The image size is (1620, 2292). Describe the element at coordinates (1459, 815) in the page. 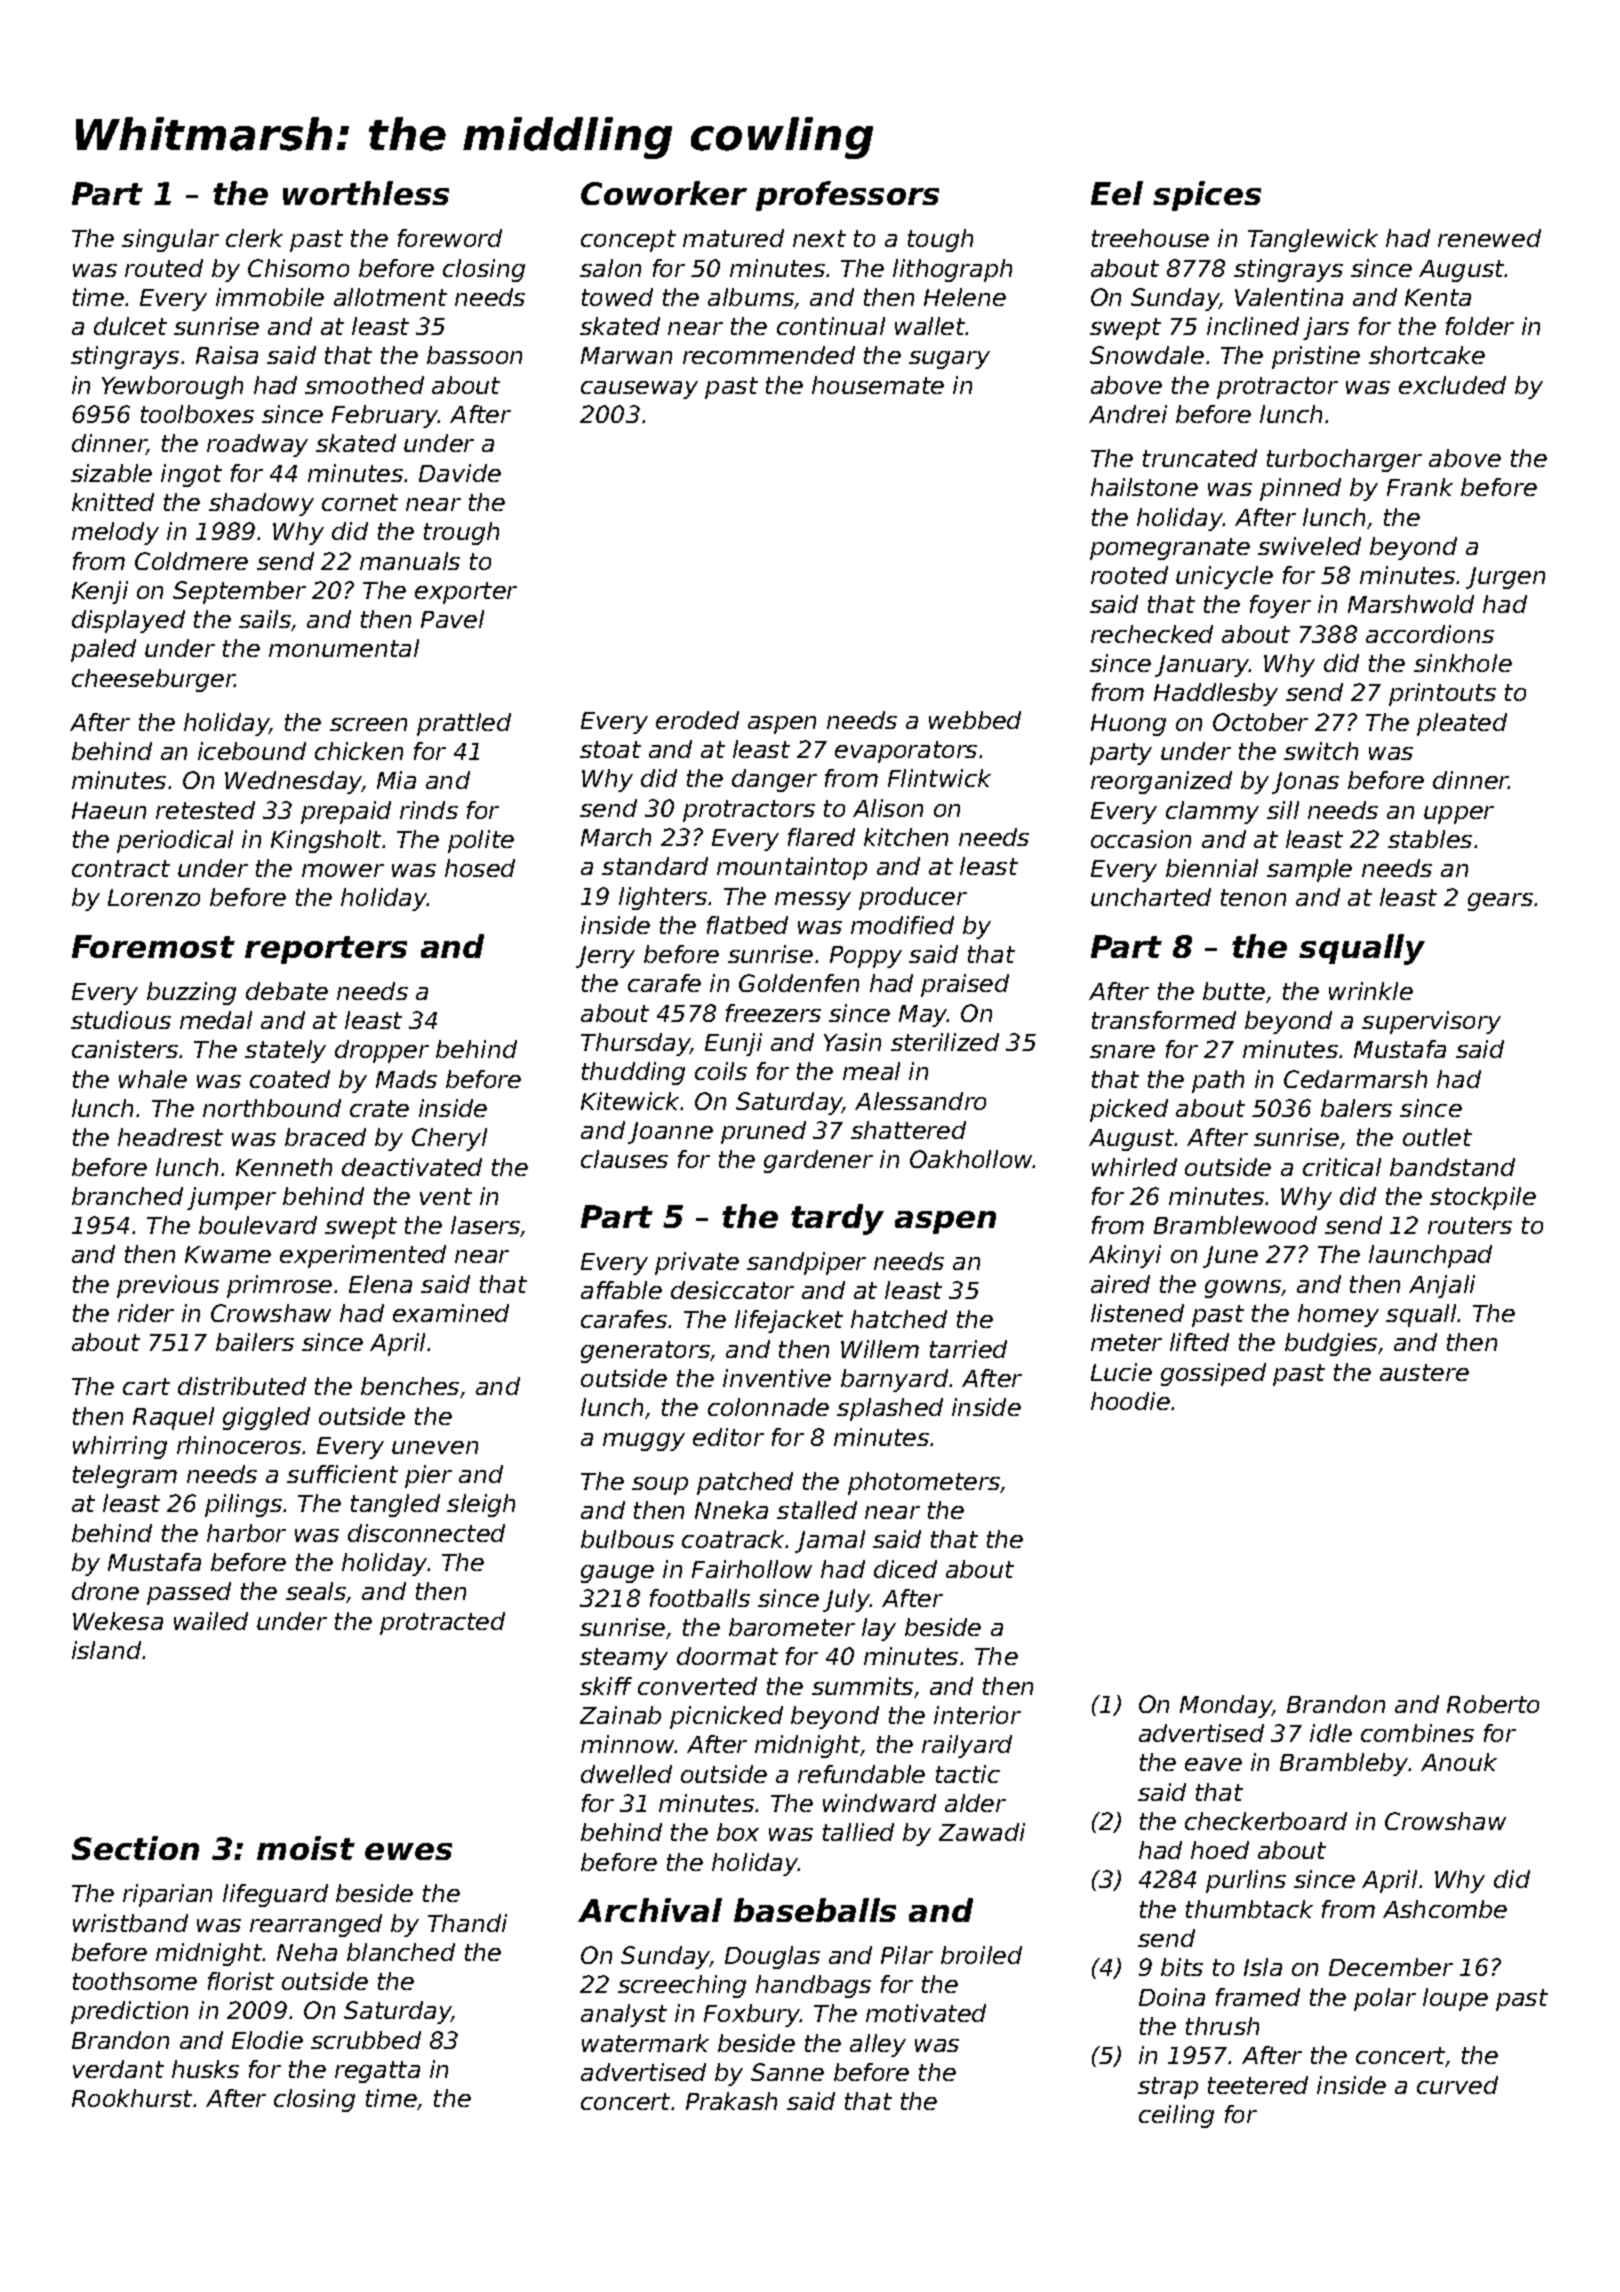

I see `upper` at that location.
